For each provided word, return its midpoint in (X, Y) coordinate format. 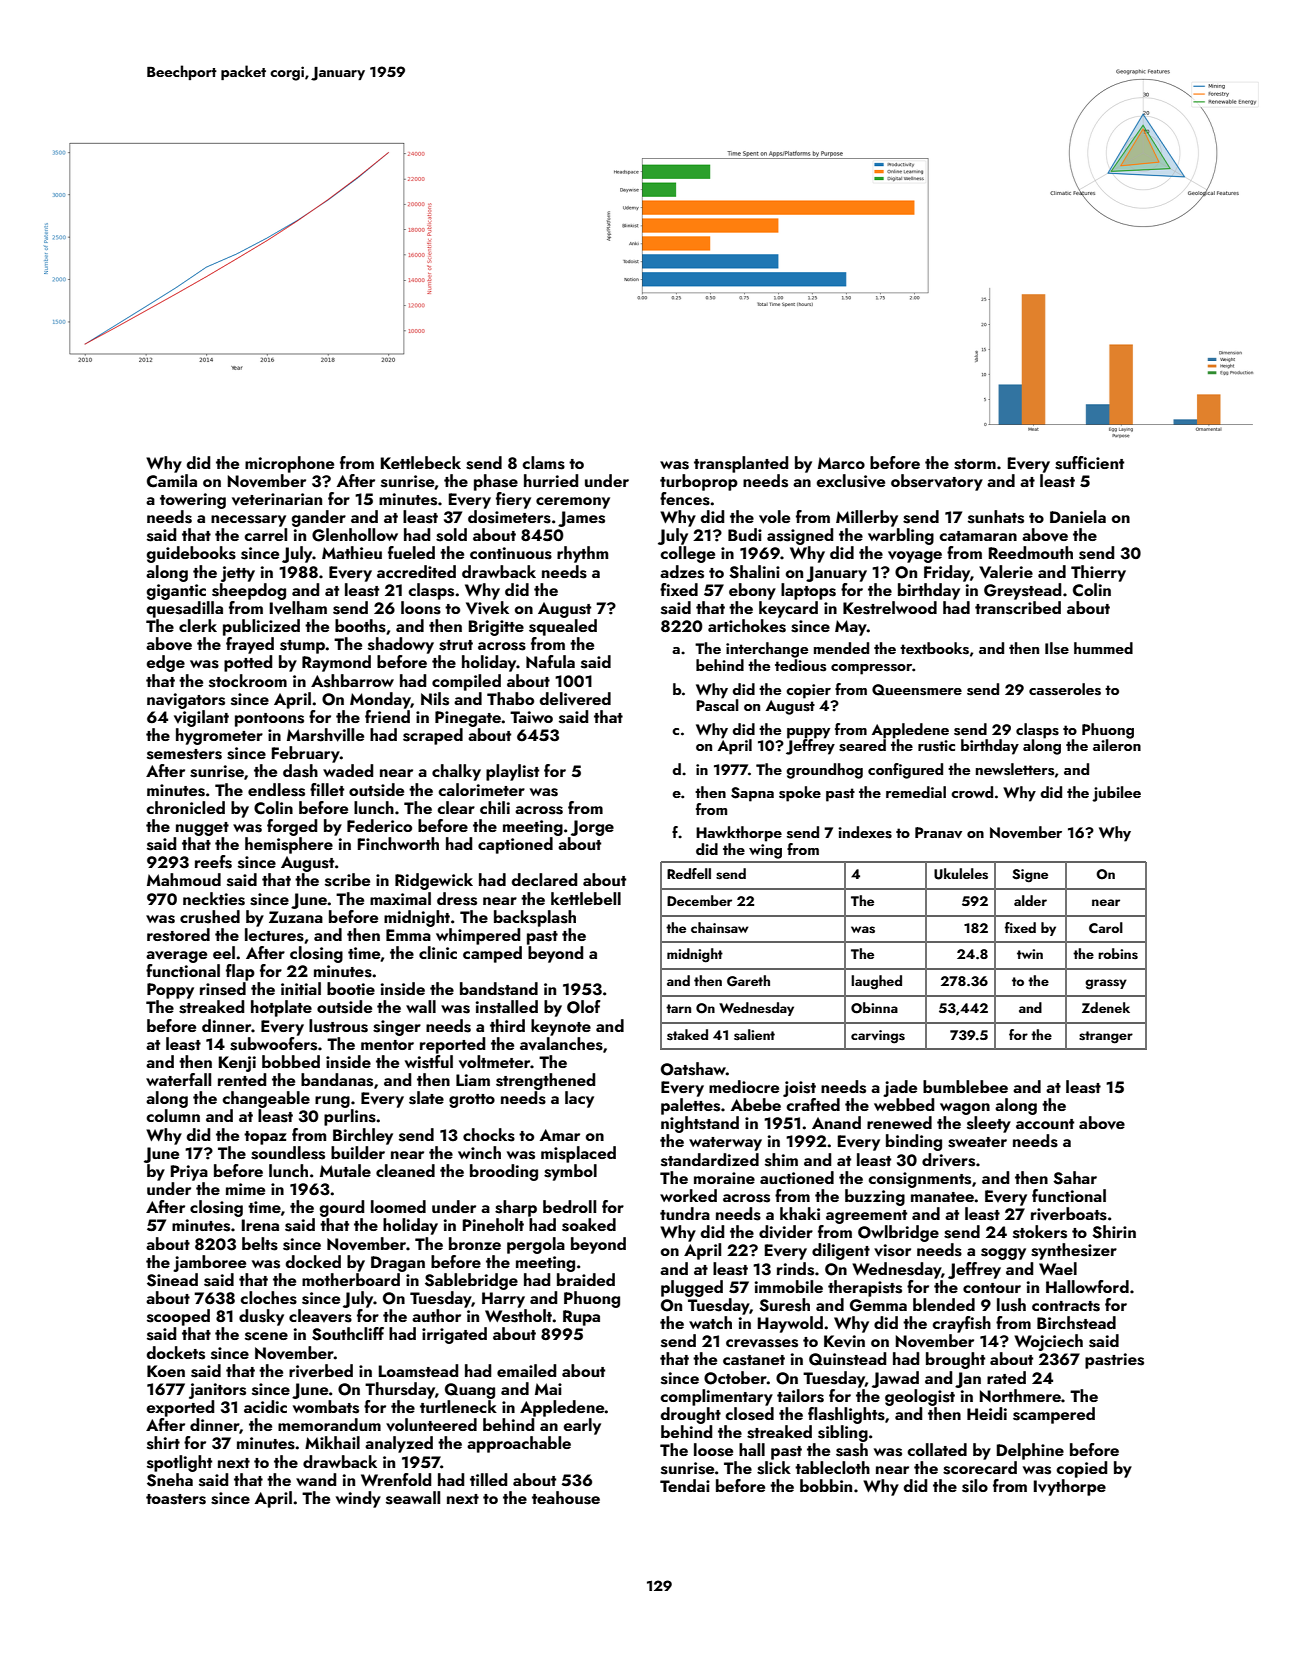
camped (492, 954)
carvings (878, 1037)
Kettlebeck (421, 462)
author (436, 1315)
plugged (692, 1288)
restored (178, 935)
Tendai (685, 1485)
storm (975, 464)
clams (543, 463)
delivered (575, 698)
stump (302, 647)
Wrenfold (396, 1479)
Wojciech (1048, 1342)
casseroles (1065, 689)
